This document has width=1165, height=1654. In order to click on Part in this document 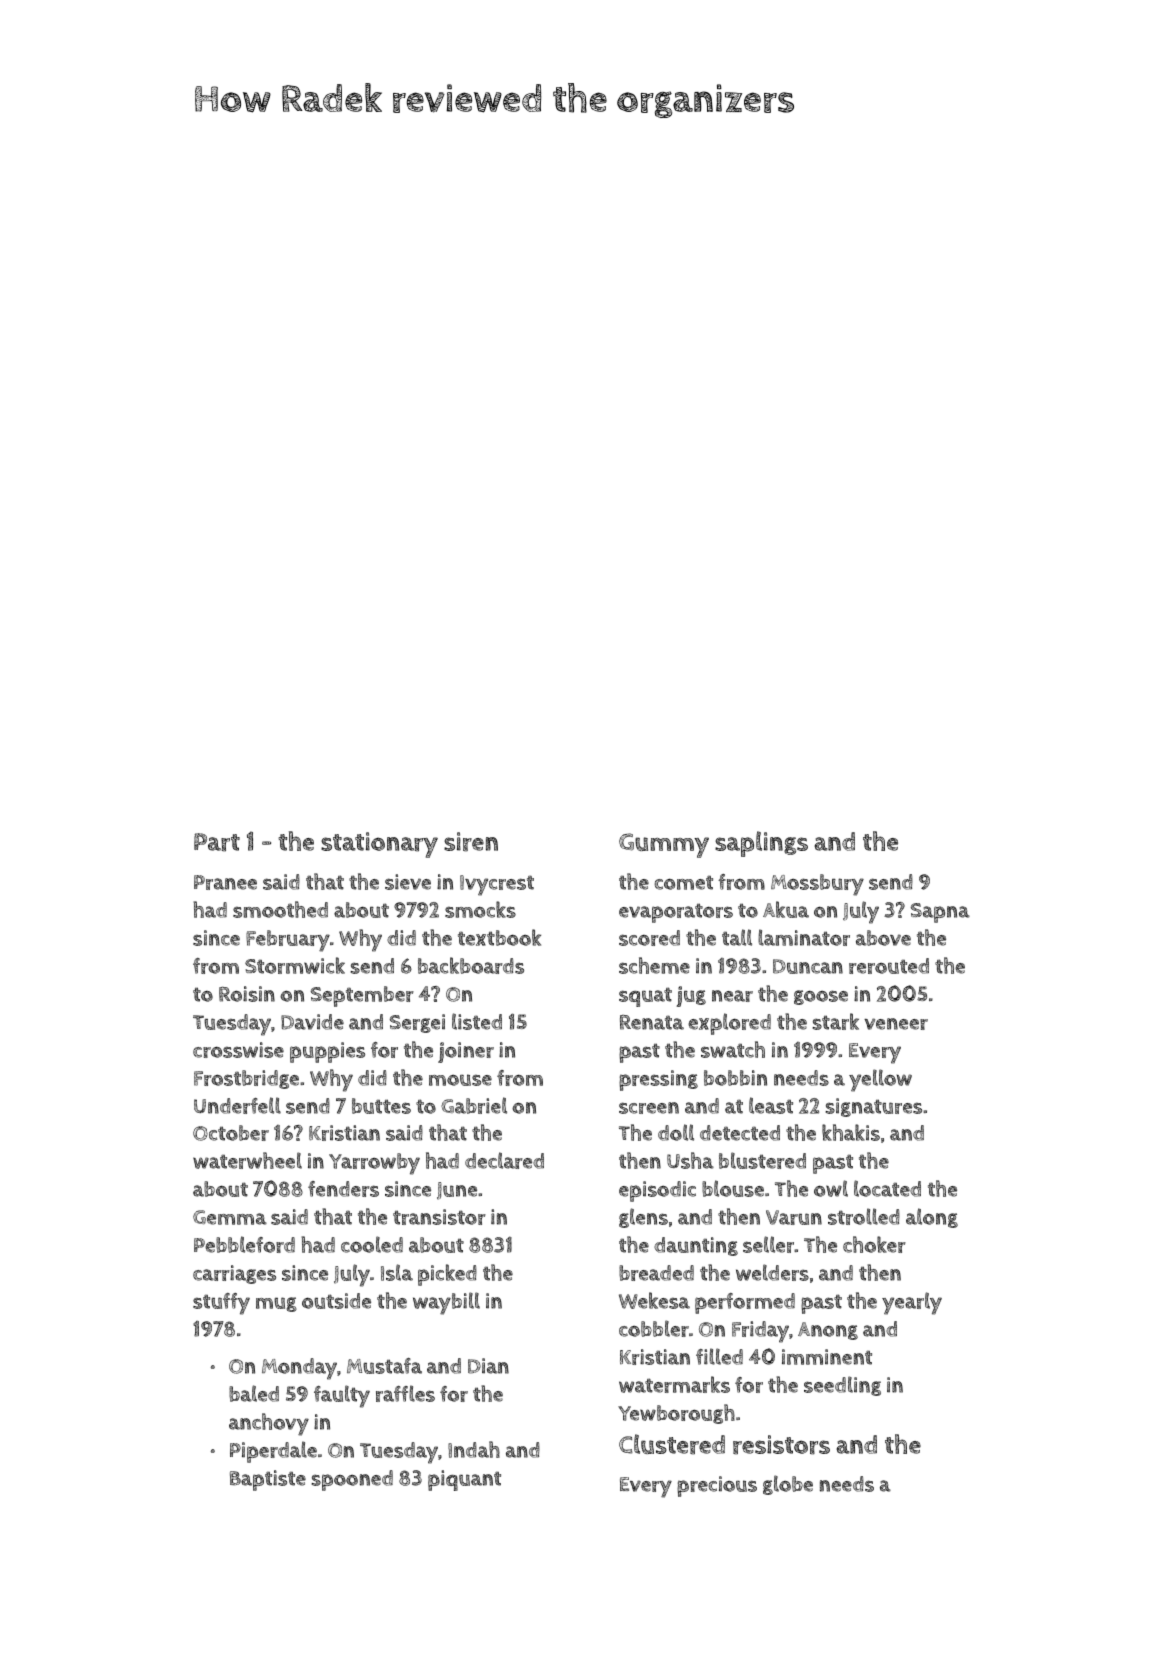, I will do `click(217, 842)`.
